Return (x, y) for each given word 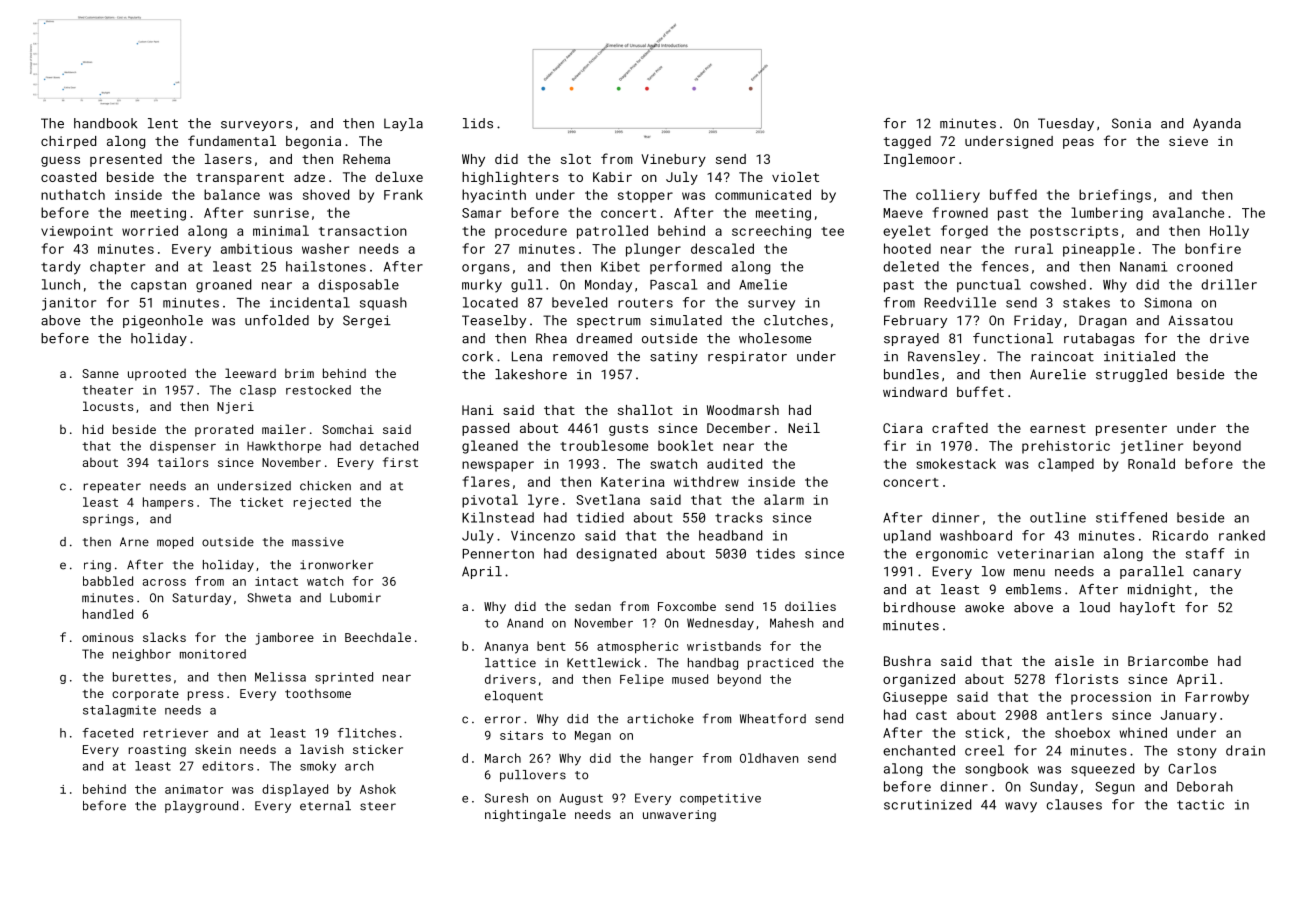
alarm (784, 499)
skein (213, 749)
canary (1217, 574)
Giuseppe (915, 698)
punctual (989, 285)
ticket (261, 502)
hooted (907, 248)
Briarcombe (1168, 661)
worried (150, 230)
